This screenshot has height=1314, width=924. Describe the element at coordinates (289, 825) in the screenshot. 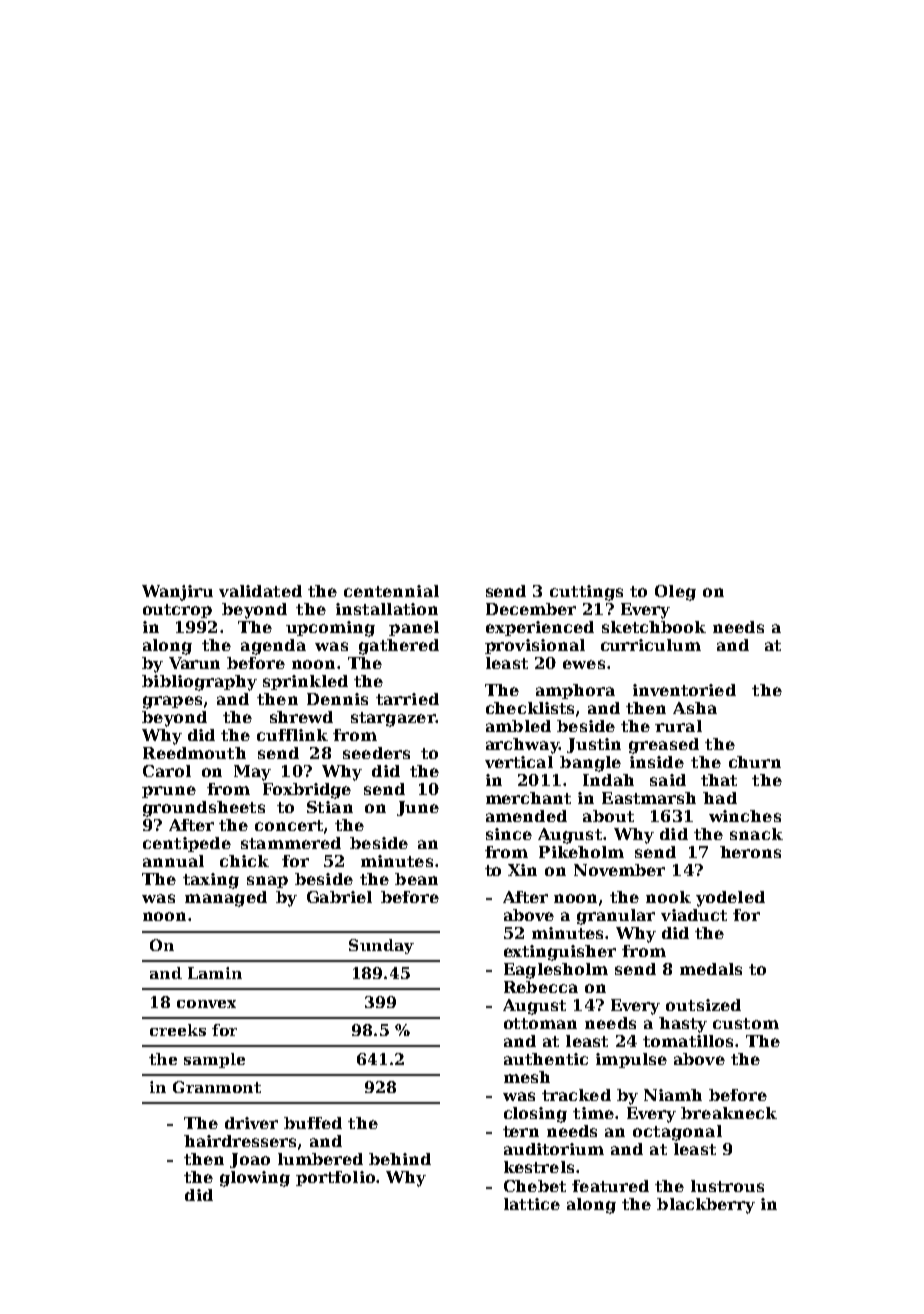

I see `concert` at that location.
